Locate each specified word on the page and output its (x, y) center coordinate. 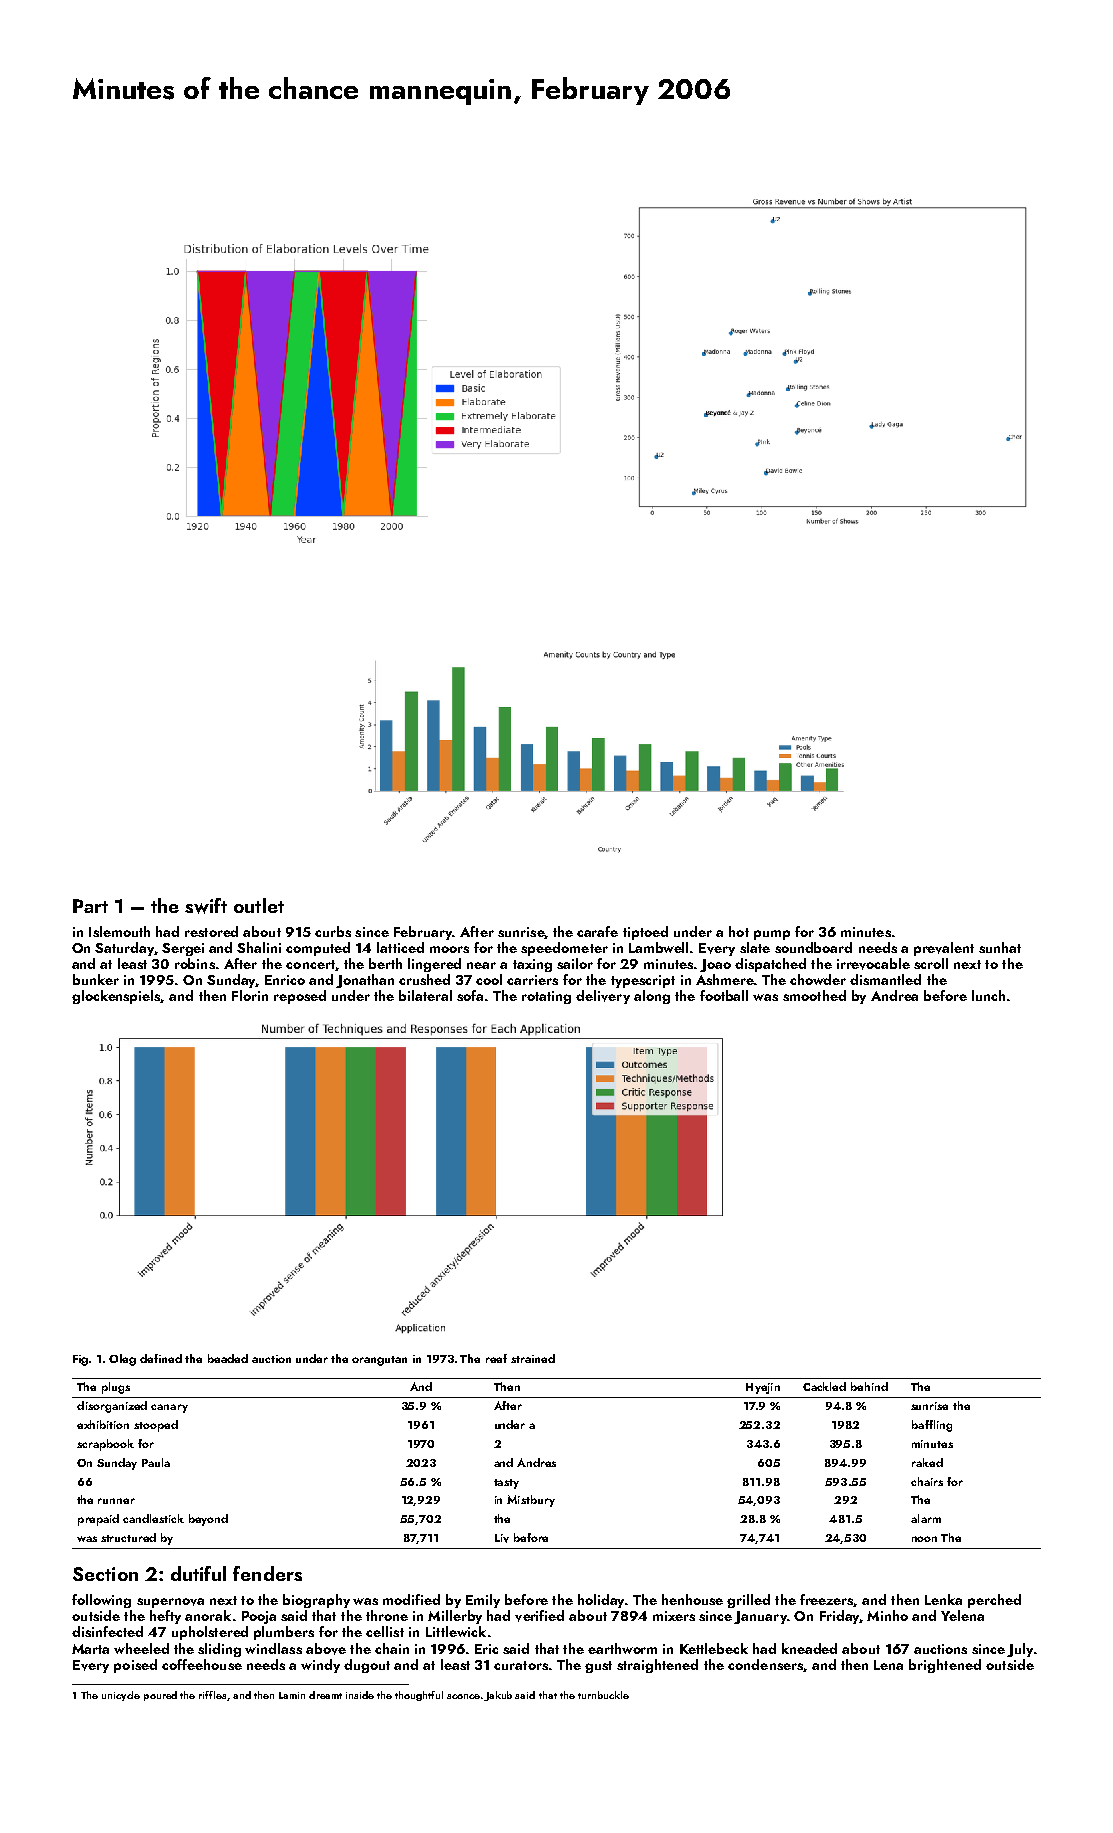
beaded (228, 1358)
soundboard (813, 947)
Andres (536, 1462)
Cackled (824, 1386)
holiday (601, 1601)
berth (385, 963)
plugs (116, 1388)
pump (772, 935)
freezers (827, 1600)
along (652, 997)
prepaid (98, 1520)
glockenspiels (116, 997)
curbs (333, 931)
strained (533, 1358)
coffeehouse (202, 1664)
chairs (927, 1481)
